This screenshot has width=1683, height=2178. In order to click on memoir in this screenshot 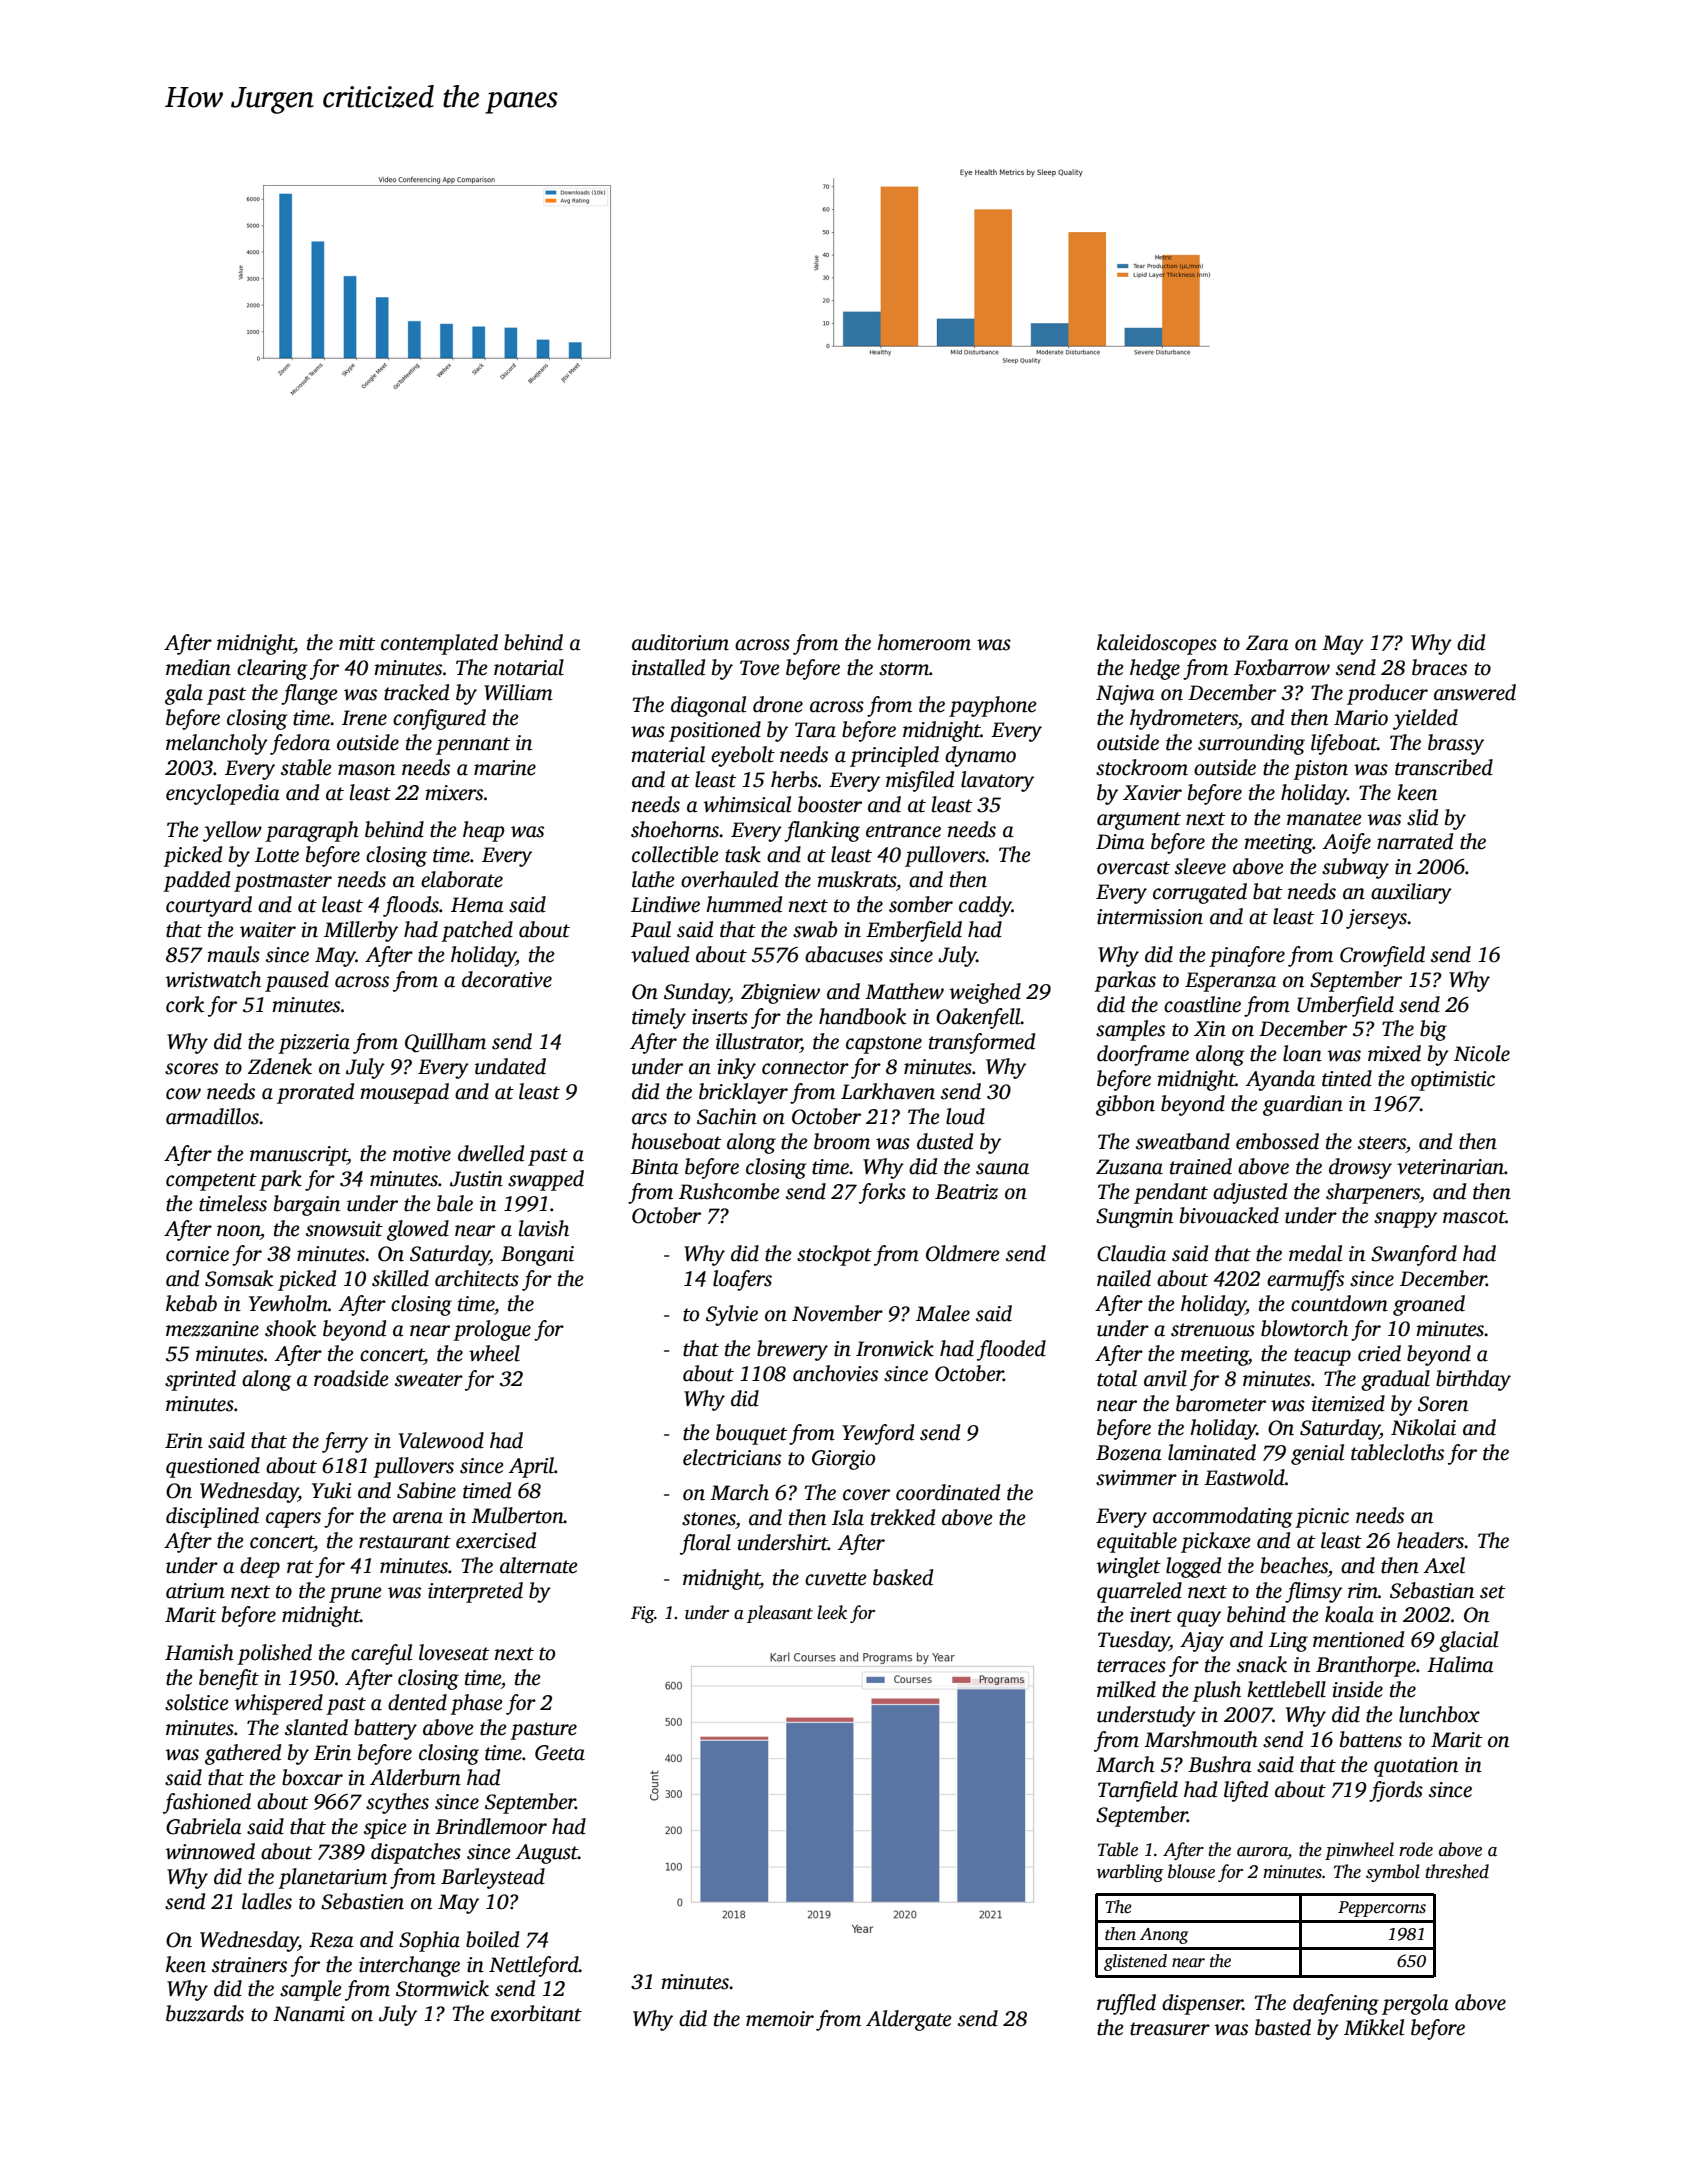, I will do `click(780, 2019)`.
